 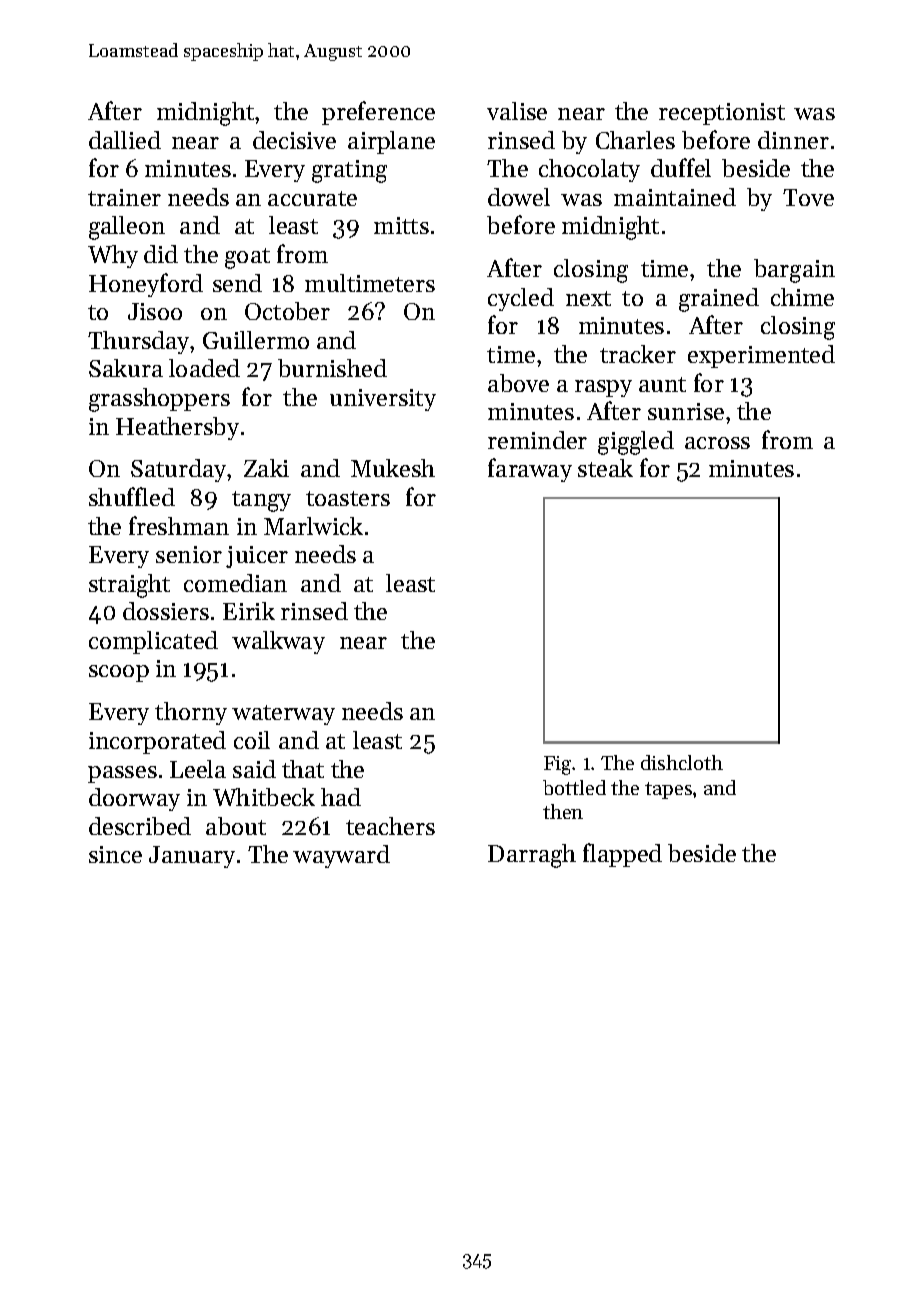 What do you see at coordinates (261, 501) in the screenshot?
I see `tangy` at bounding box center [261, 501].
